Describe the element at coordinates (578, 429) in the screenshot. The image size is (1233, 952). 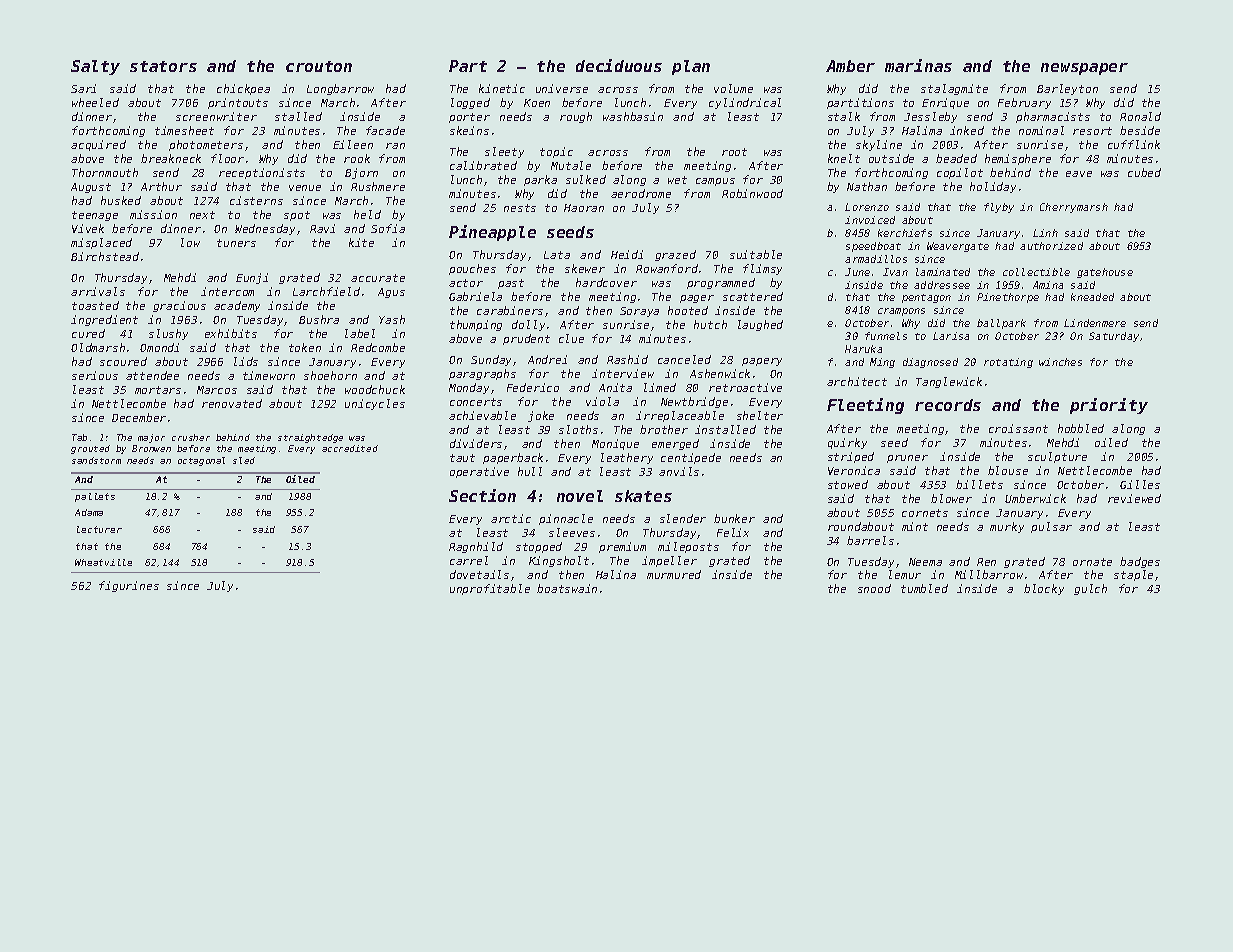
I see `sloths` at that location.
